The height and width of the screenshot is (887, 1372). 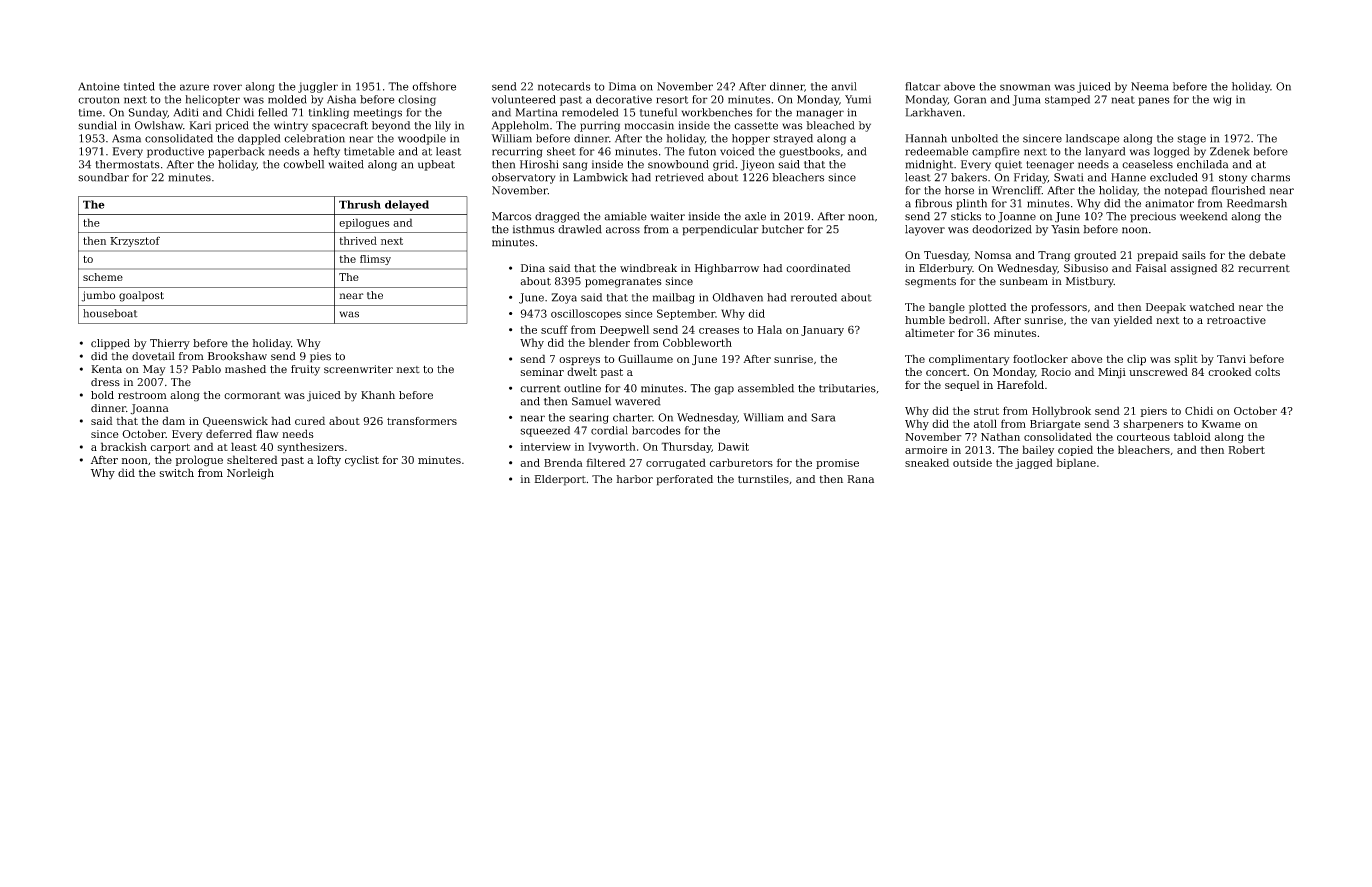 What do you see at coordinates (560, 480) in the screenshot?
I see `Elderport` at bounding box center [560, 480].
